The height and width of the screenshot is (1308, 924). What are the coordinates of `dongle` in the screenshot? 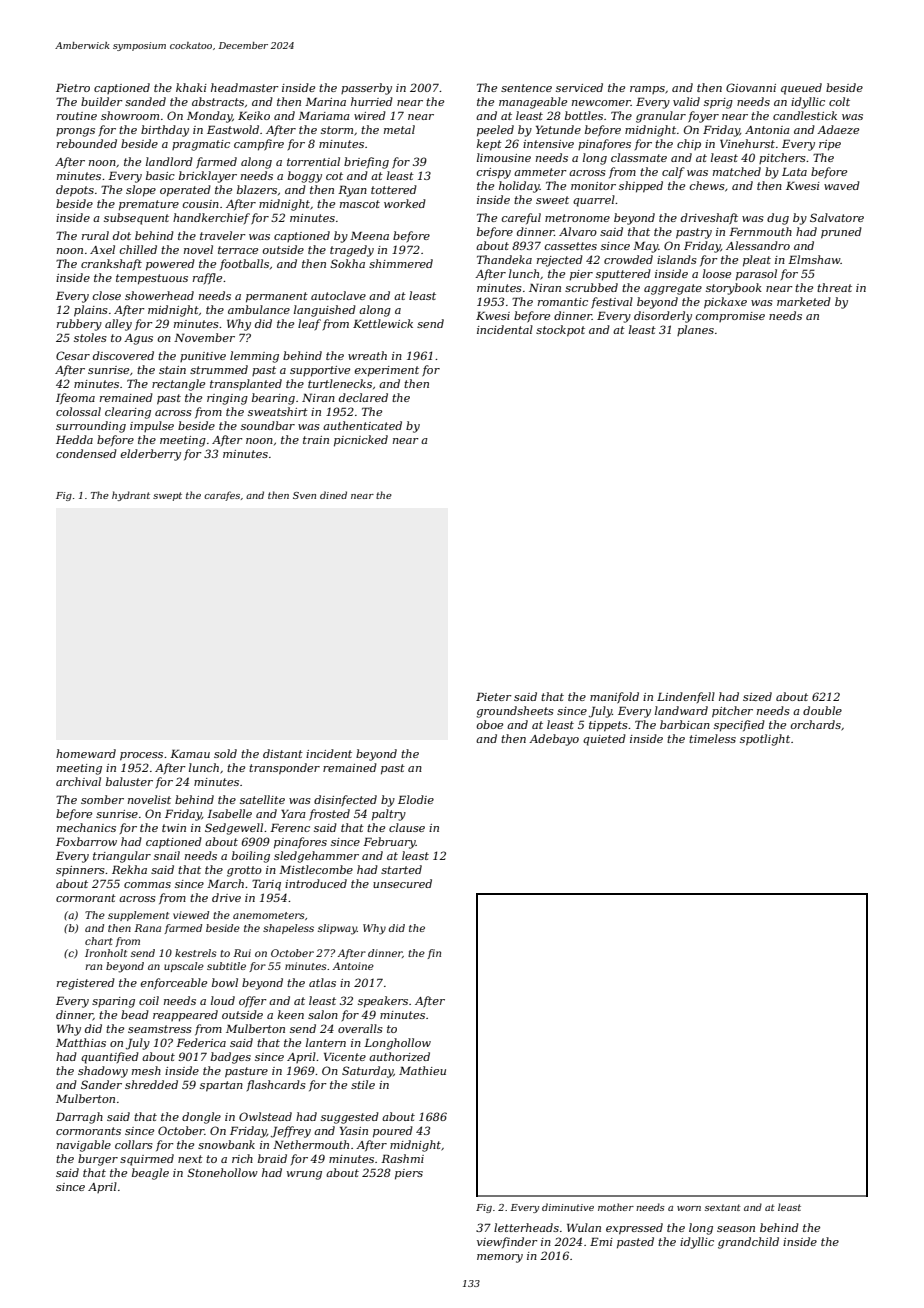 It's located at (201, 1118).
